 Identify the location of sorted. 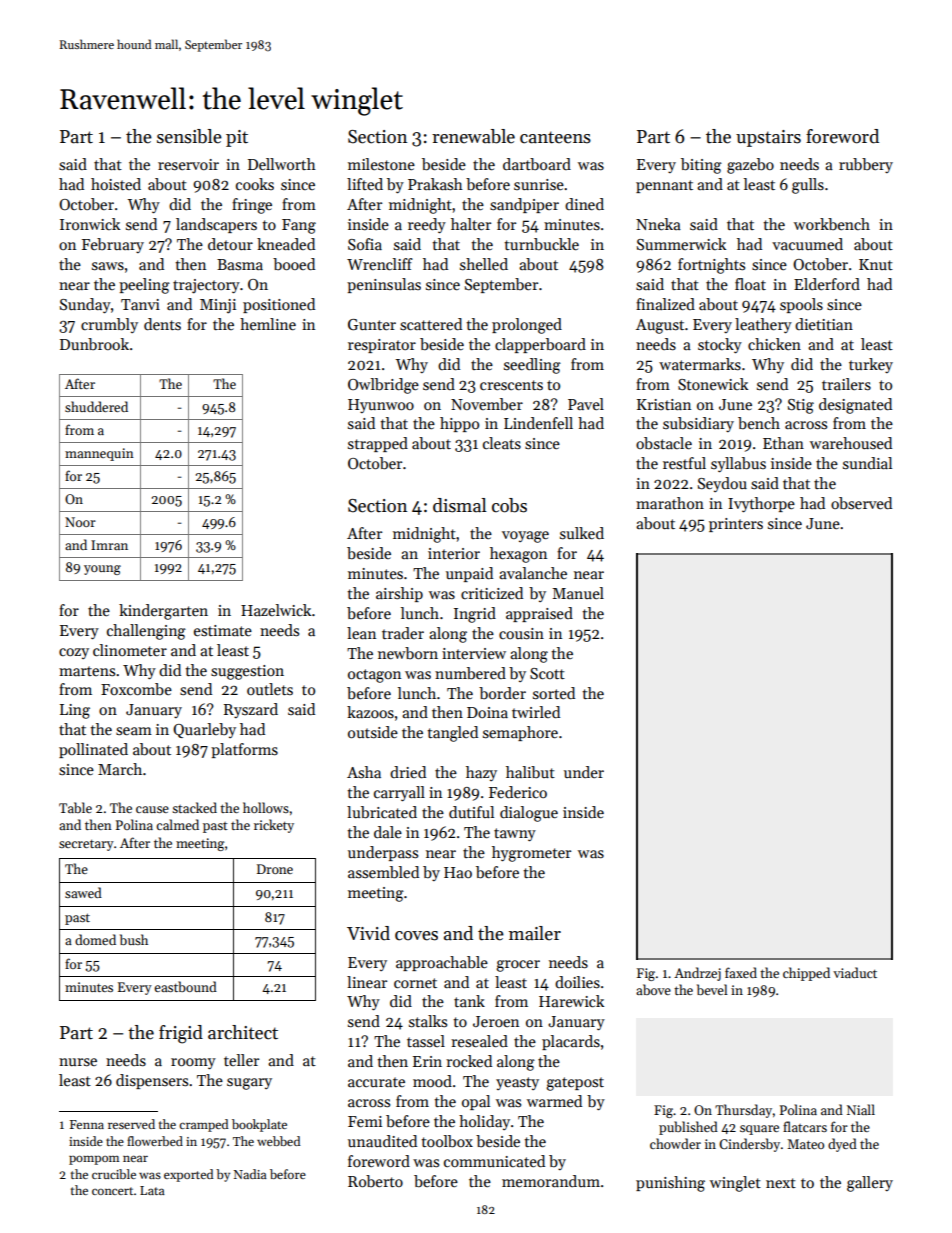
(554, 693).
